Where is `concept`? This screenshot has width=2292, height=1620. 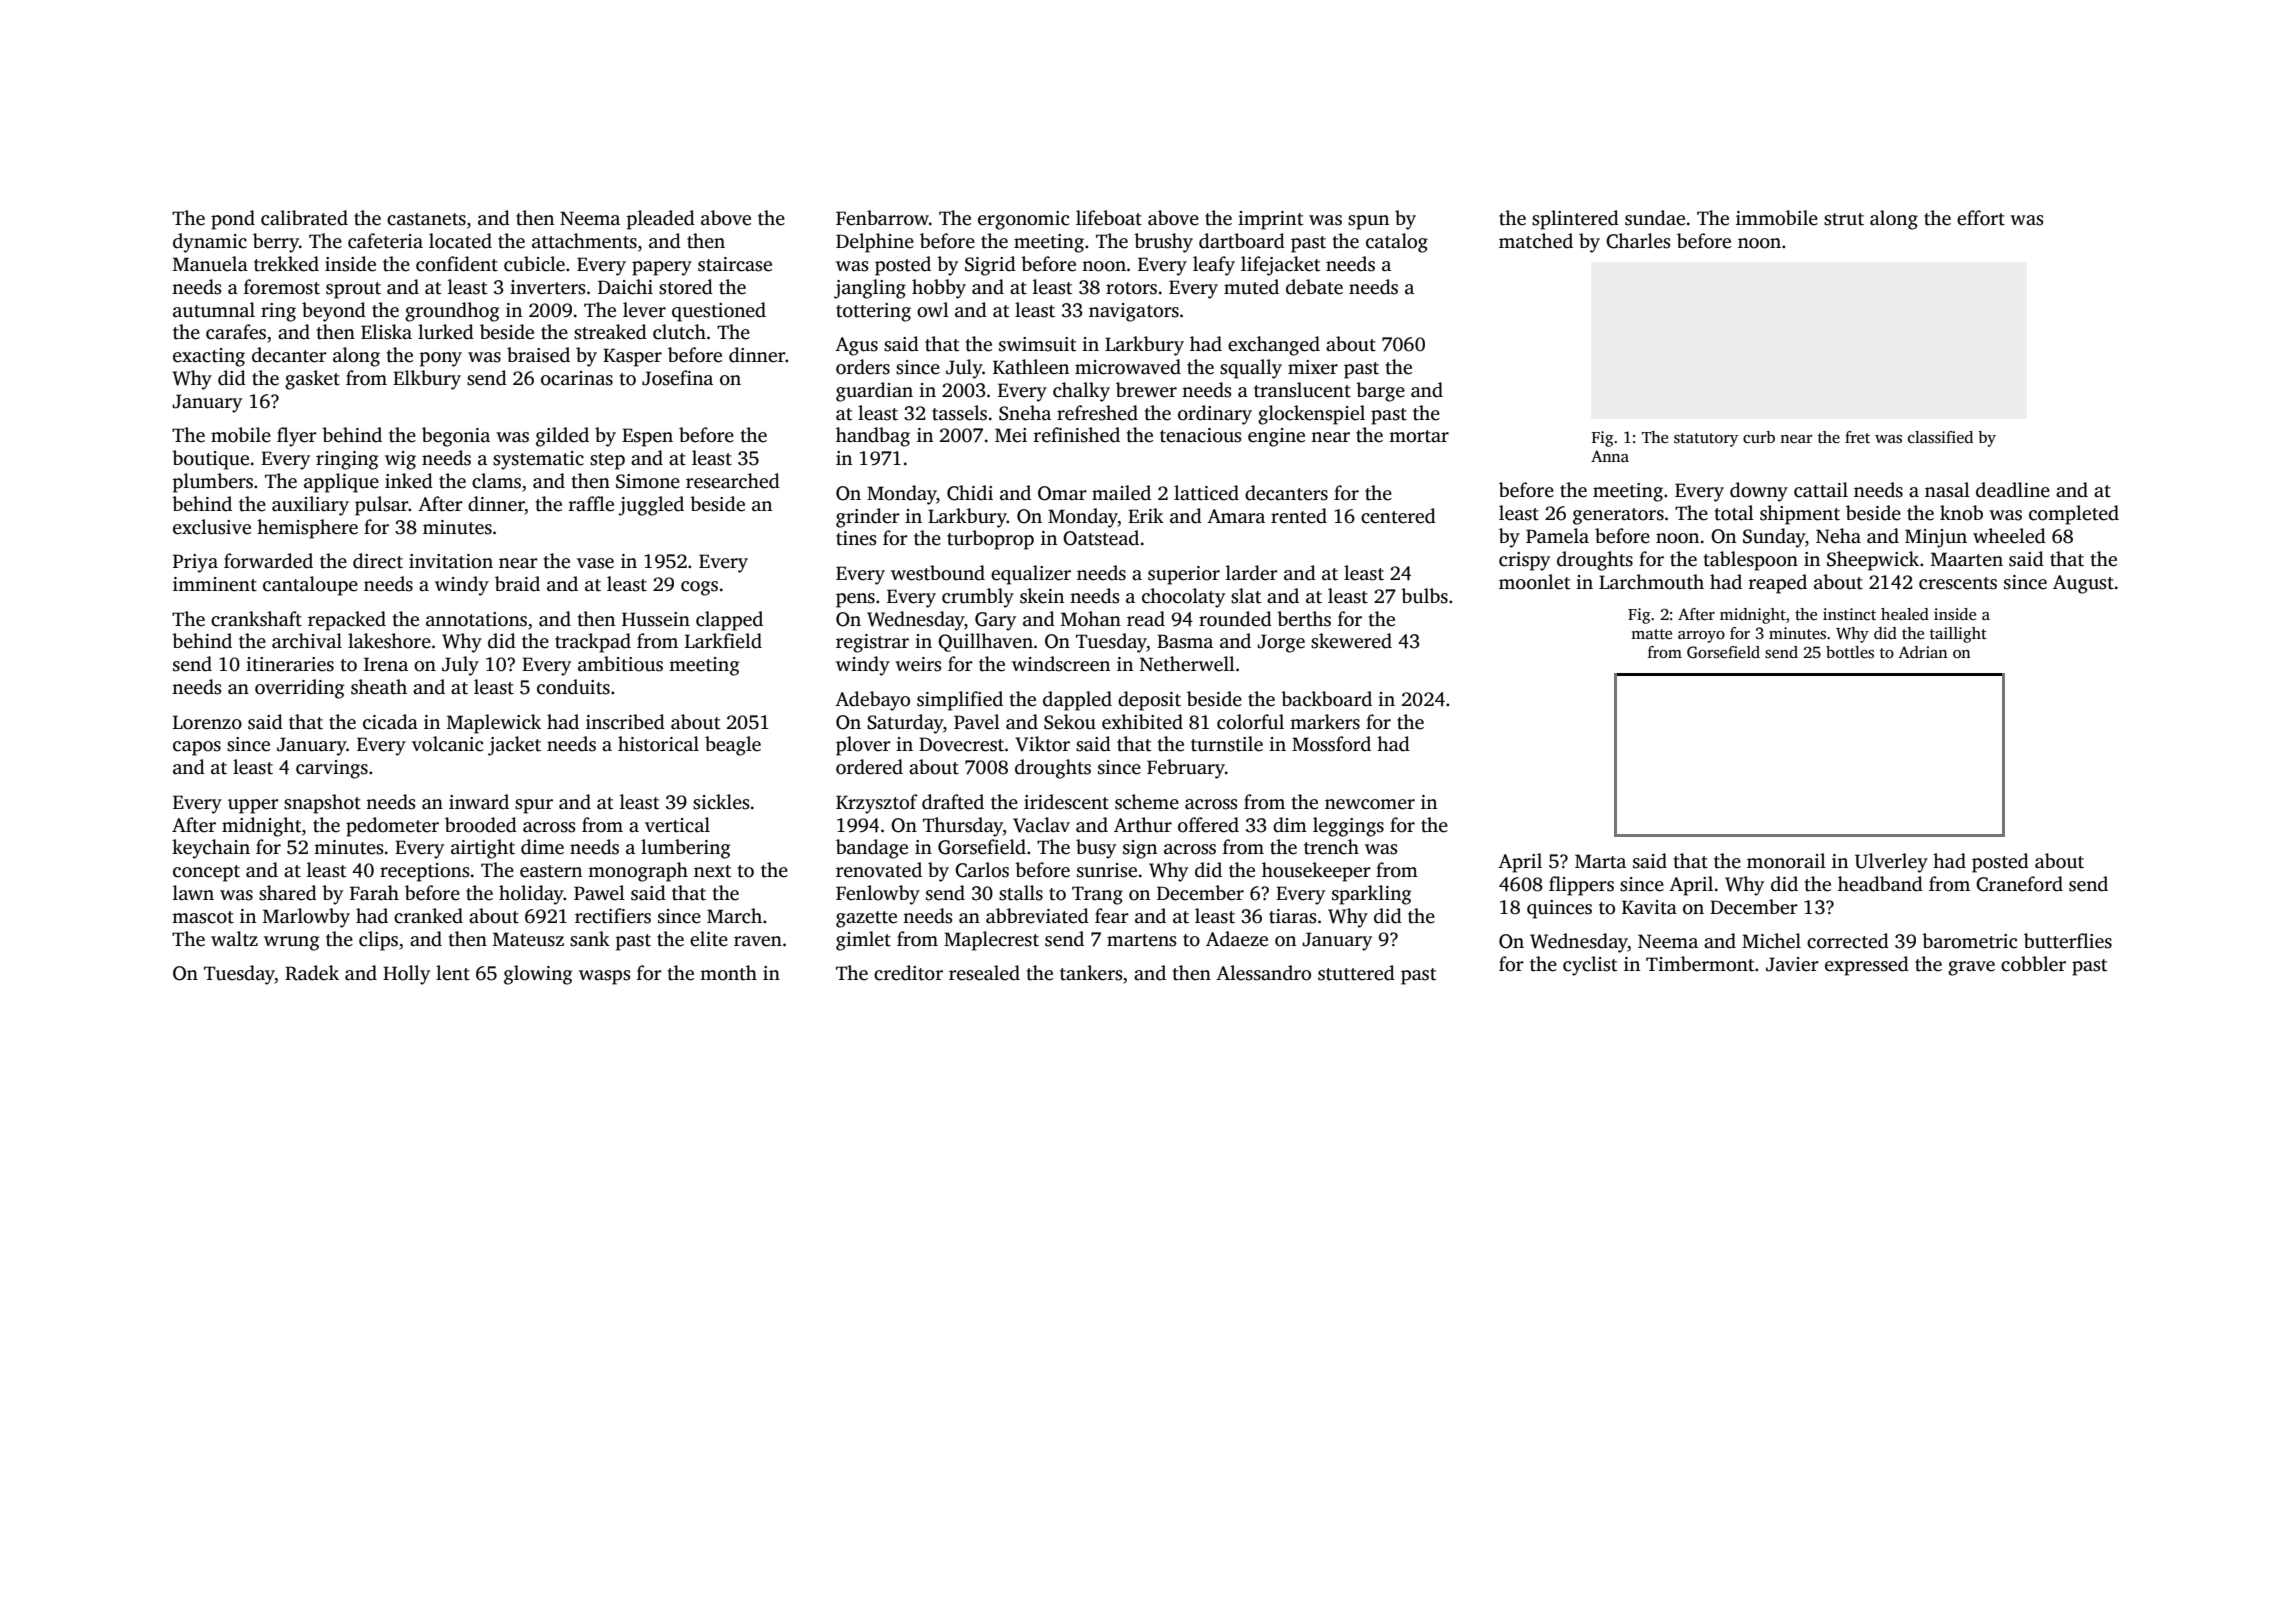 concept is located at coordinates (206, 873).
